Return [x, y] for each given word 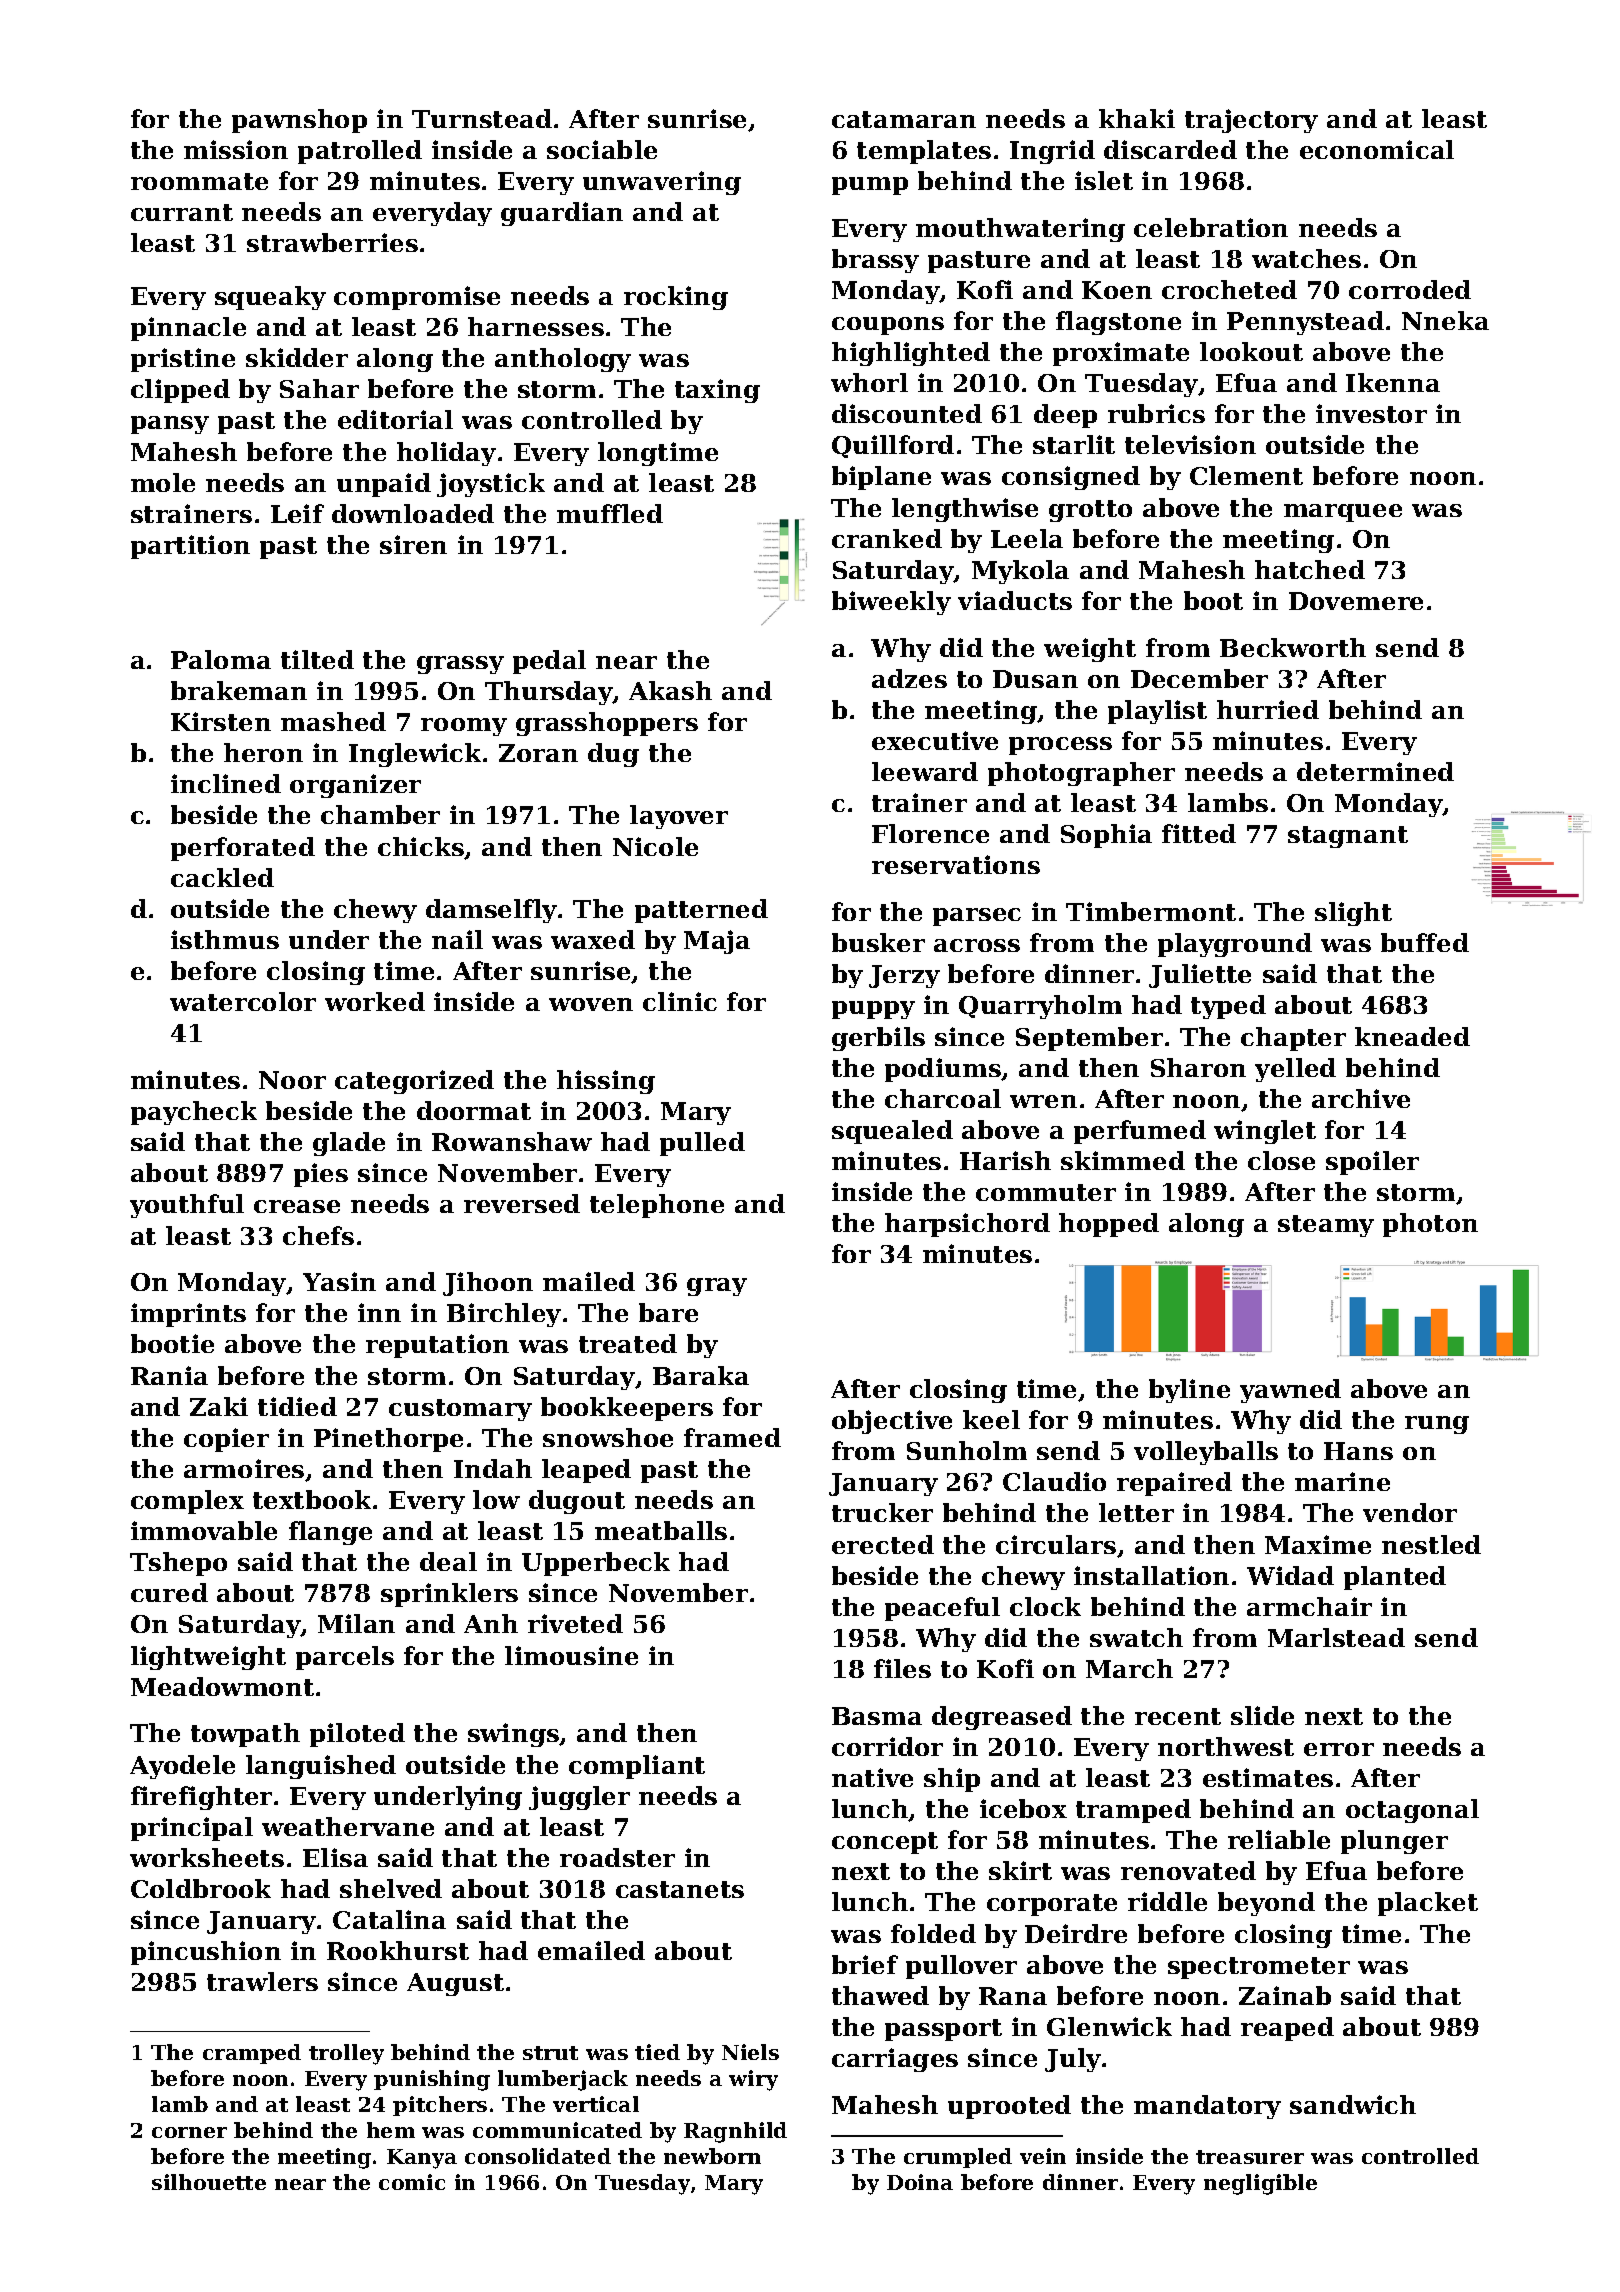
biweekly [891, 603]
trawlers [262, 1981]
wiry [753, 2080]
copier [226, 1440]
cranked [887, 538]
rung [1437, 1425]
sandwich [1353, 2104]
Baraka [701, 1375]
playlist [1157, 712]
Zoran [538, 753]
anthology [563, 360]
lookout [1251, 351]
